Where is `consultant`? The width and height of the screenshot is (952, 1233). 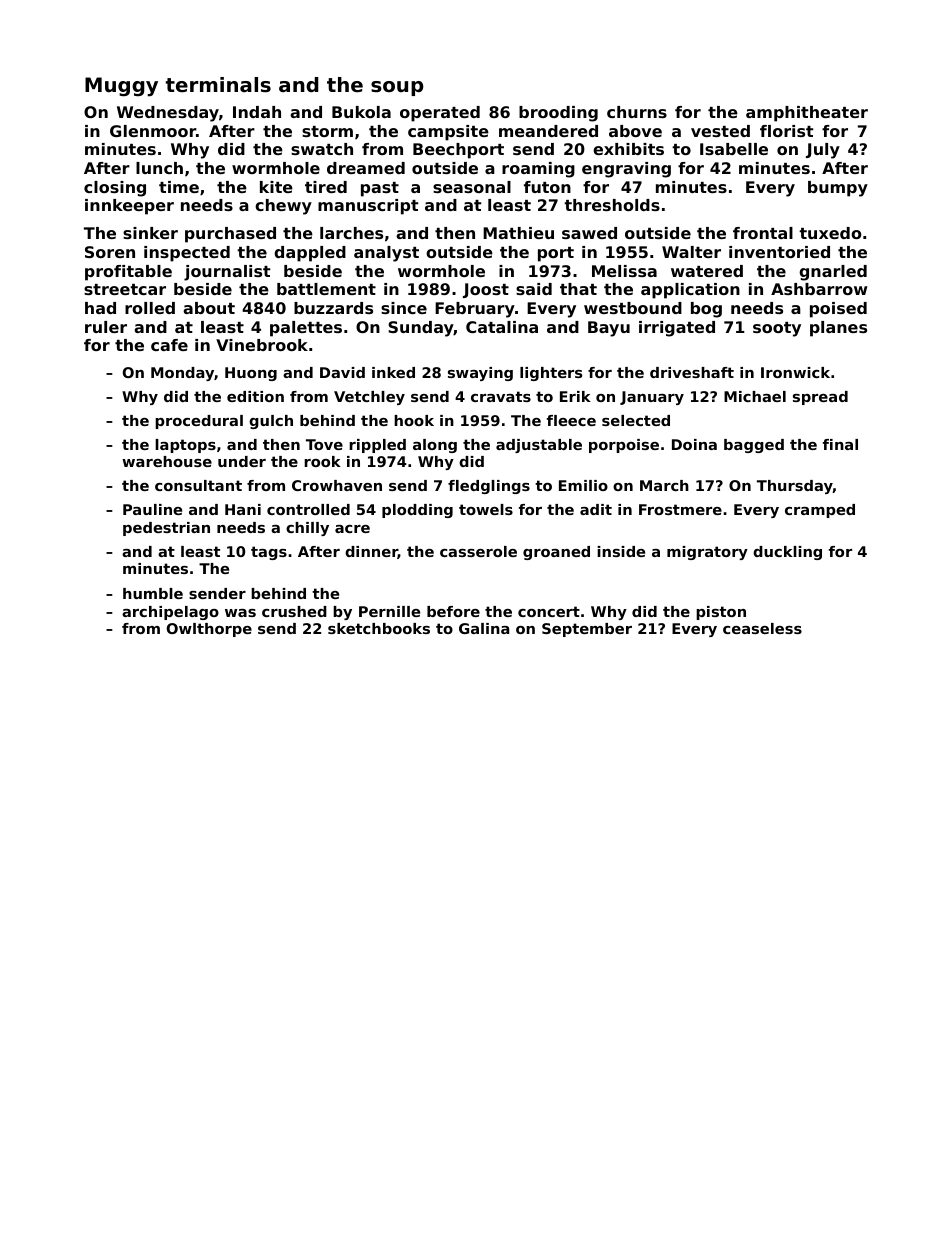
consultant is located at coordinates (198, 485).
